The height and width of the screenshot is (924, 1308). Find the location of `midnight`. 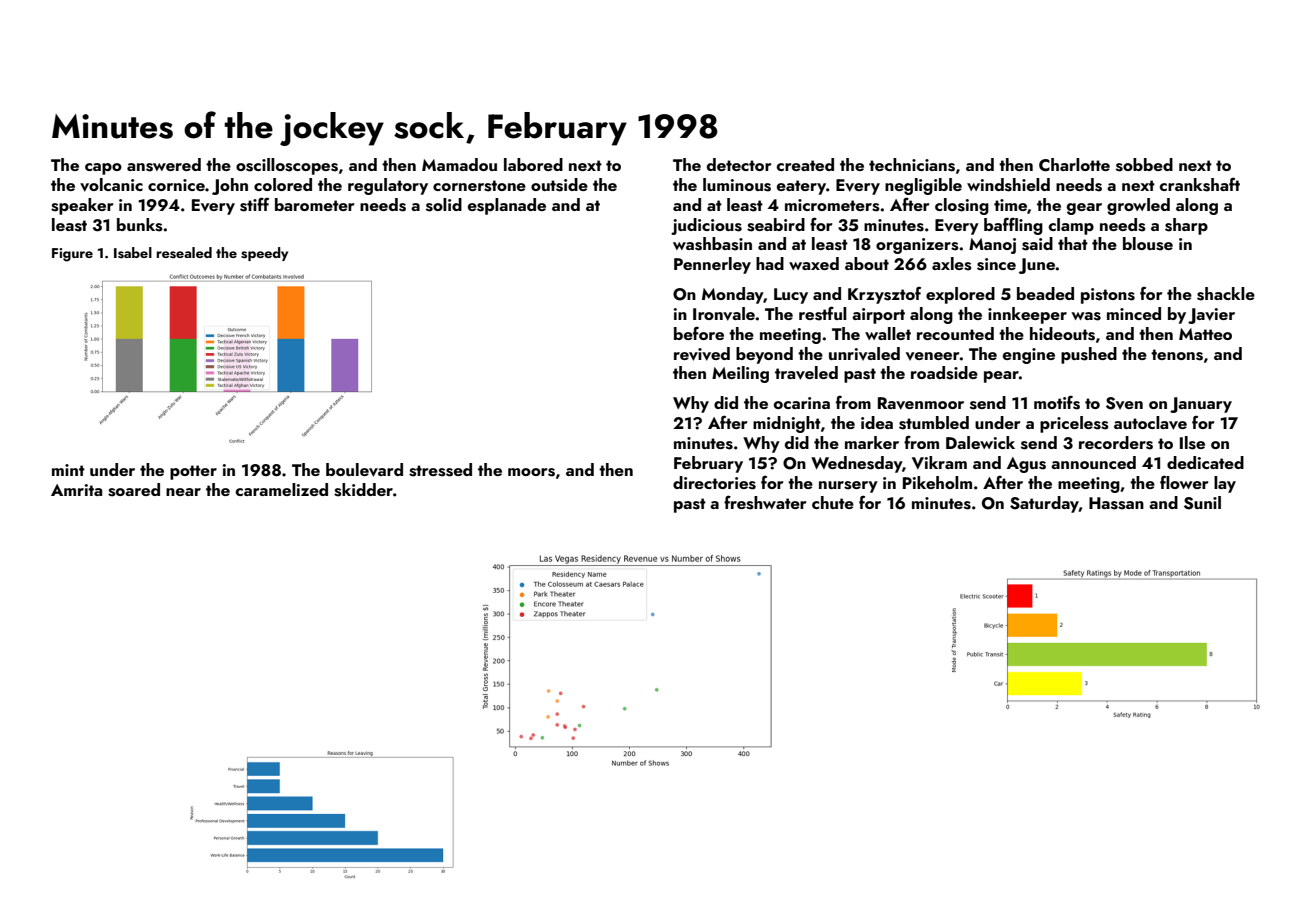

midnight is located at coordinates (787, 424).
